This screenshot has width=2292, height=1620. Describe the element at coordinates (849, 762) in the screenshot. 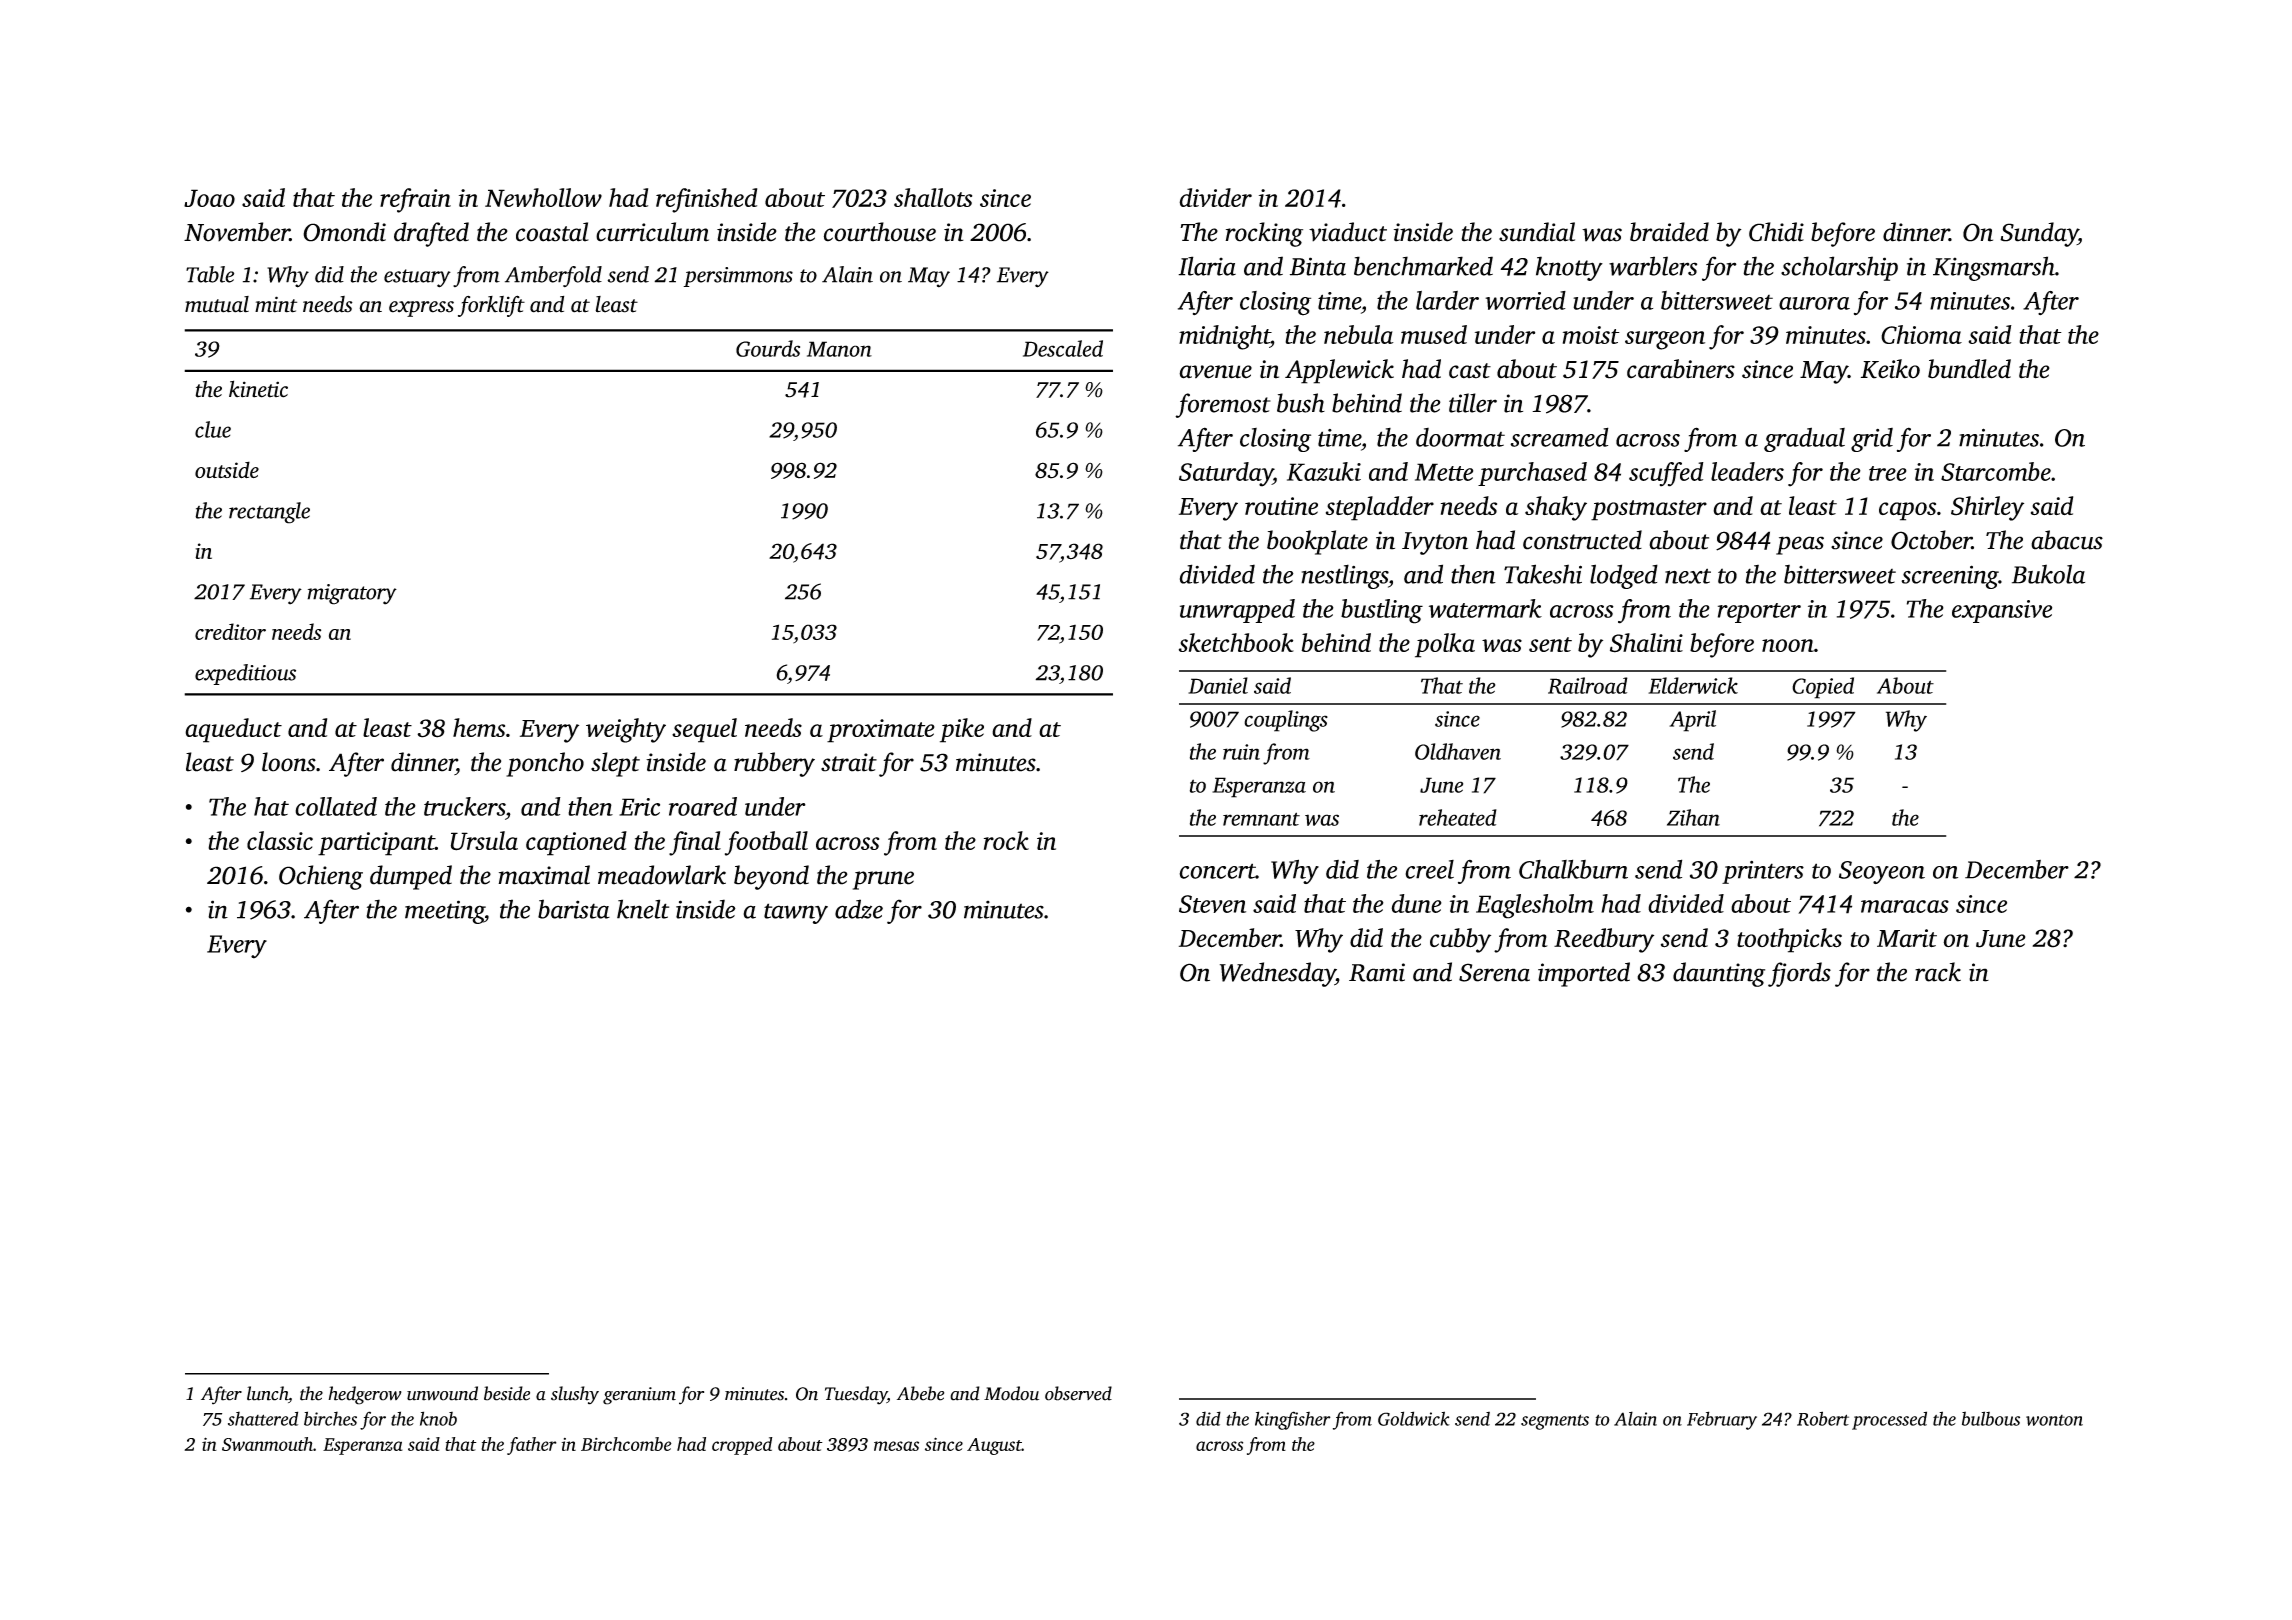

I see `strait` at that location.
